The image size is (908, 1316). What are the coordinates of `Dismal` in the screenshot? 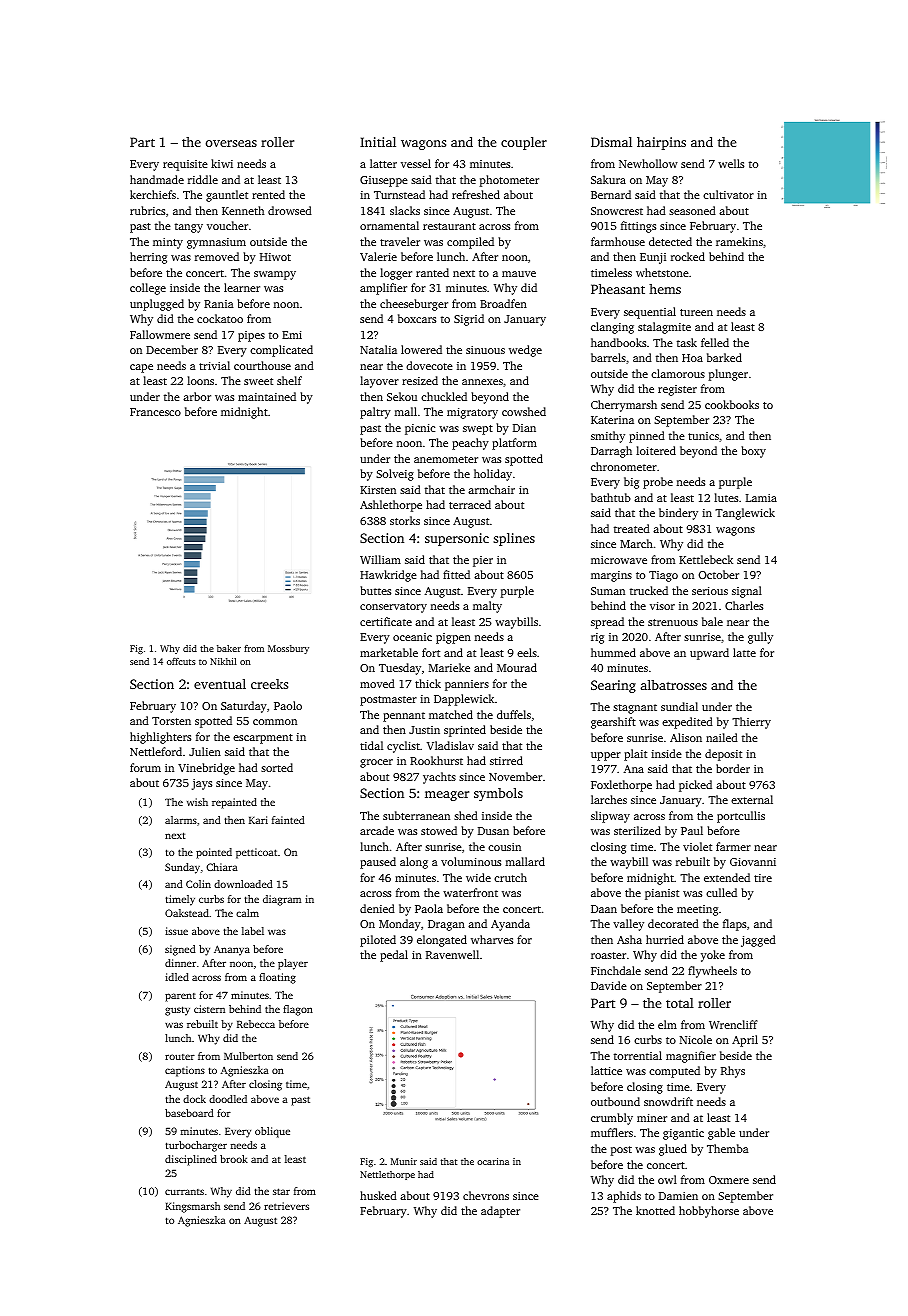 It's located at (611, 142).
